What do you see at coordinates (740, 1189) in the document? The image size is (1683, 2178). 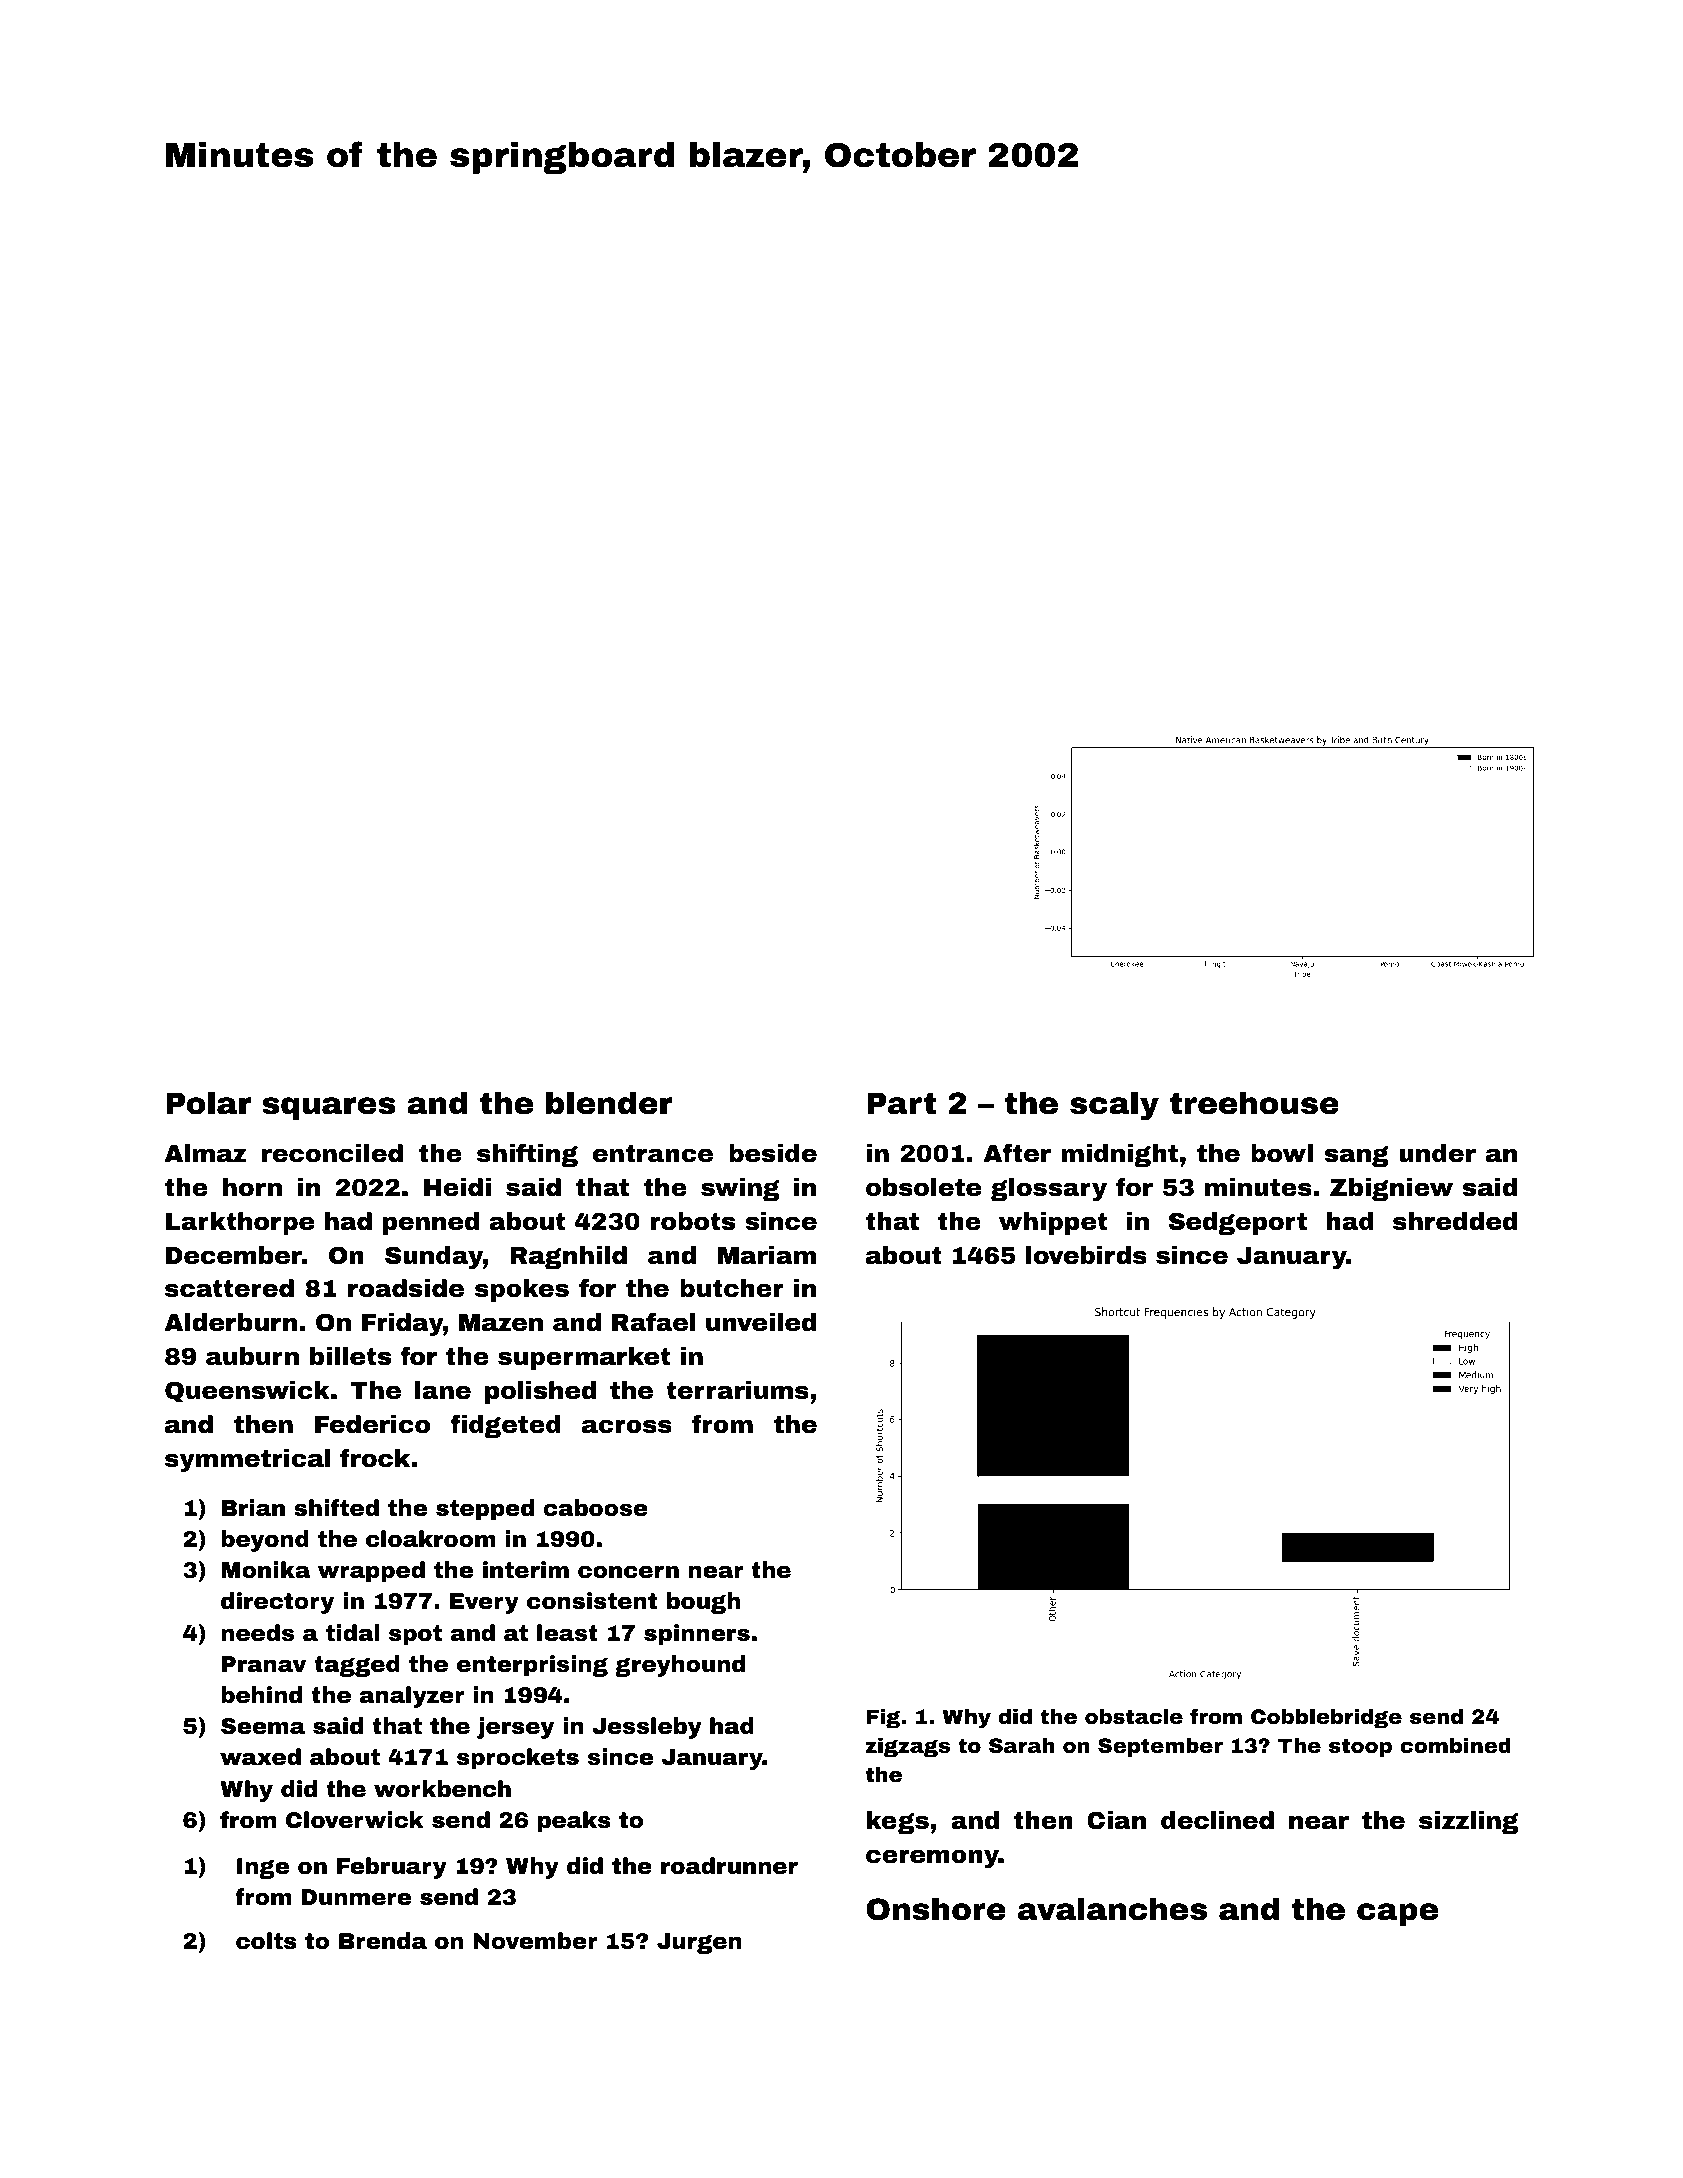 I see `swing` at bounding box center [740, 1189].
